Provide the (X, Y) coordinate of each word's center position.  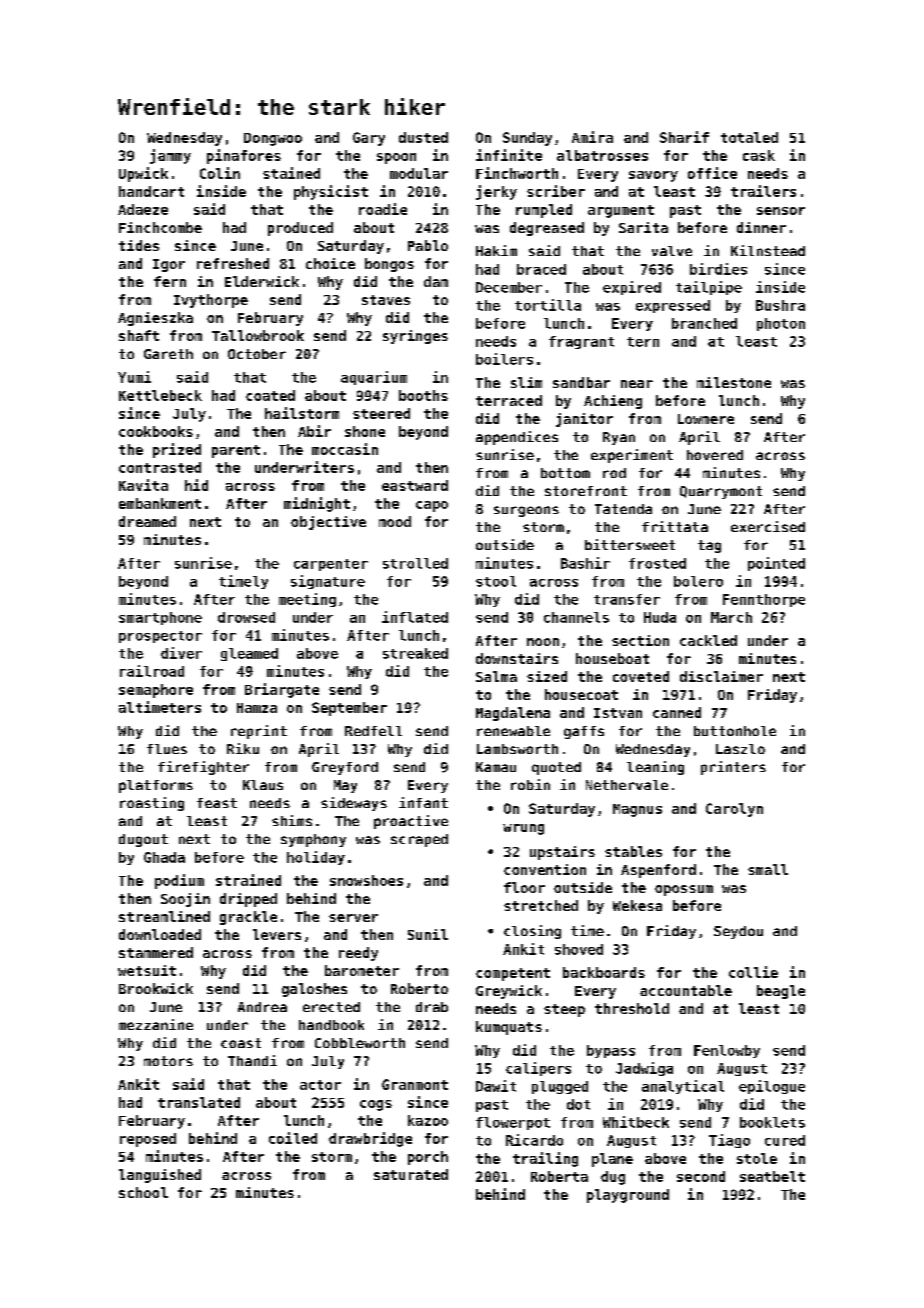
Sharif (684, 137)
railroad (152, 671)
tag (709, 546)
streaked (415, 653)
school (143, 1192)
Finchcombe (160, 227)
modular (419, 173)
